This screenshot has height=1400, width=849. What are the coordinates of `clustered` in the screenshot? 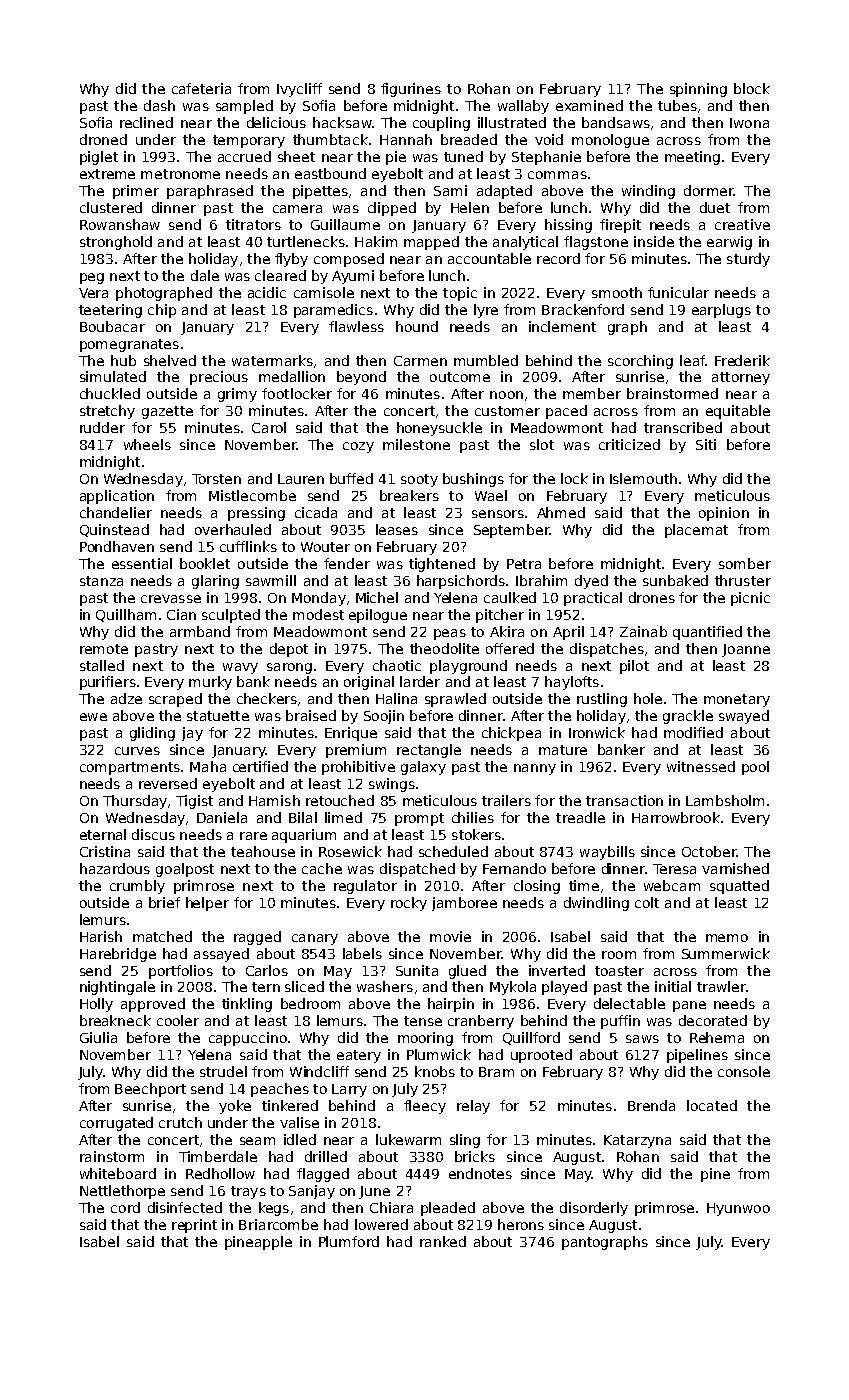 It's located at (111, 207).
